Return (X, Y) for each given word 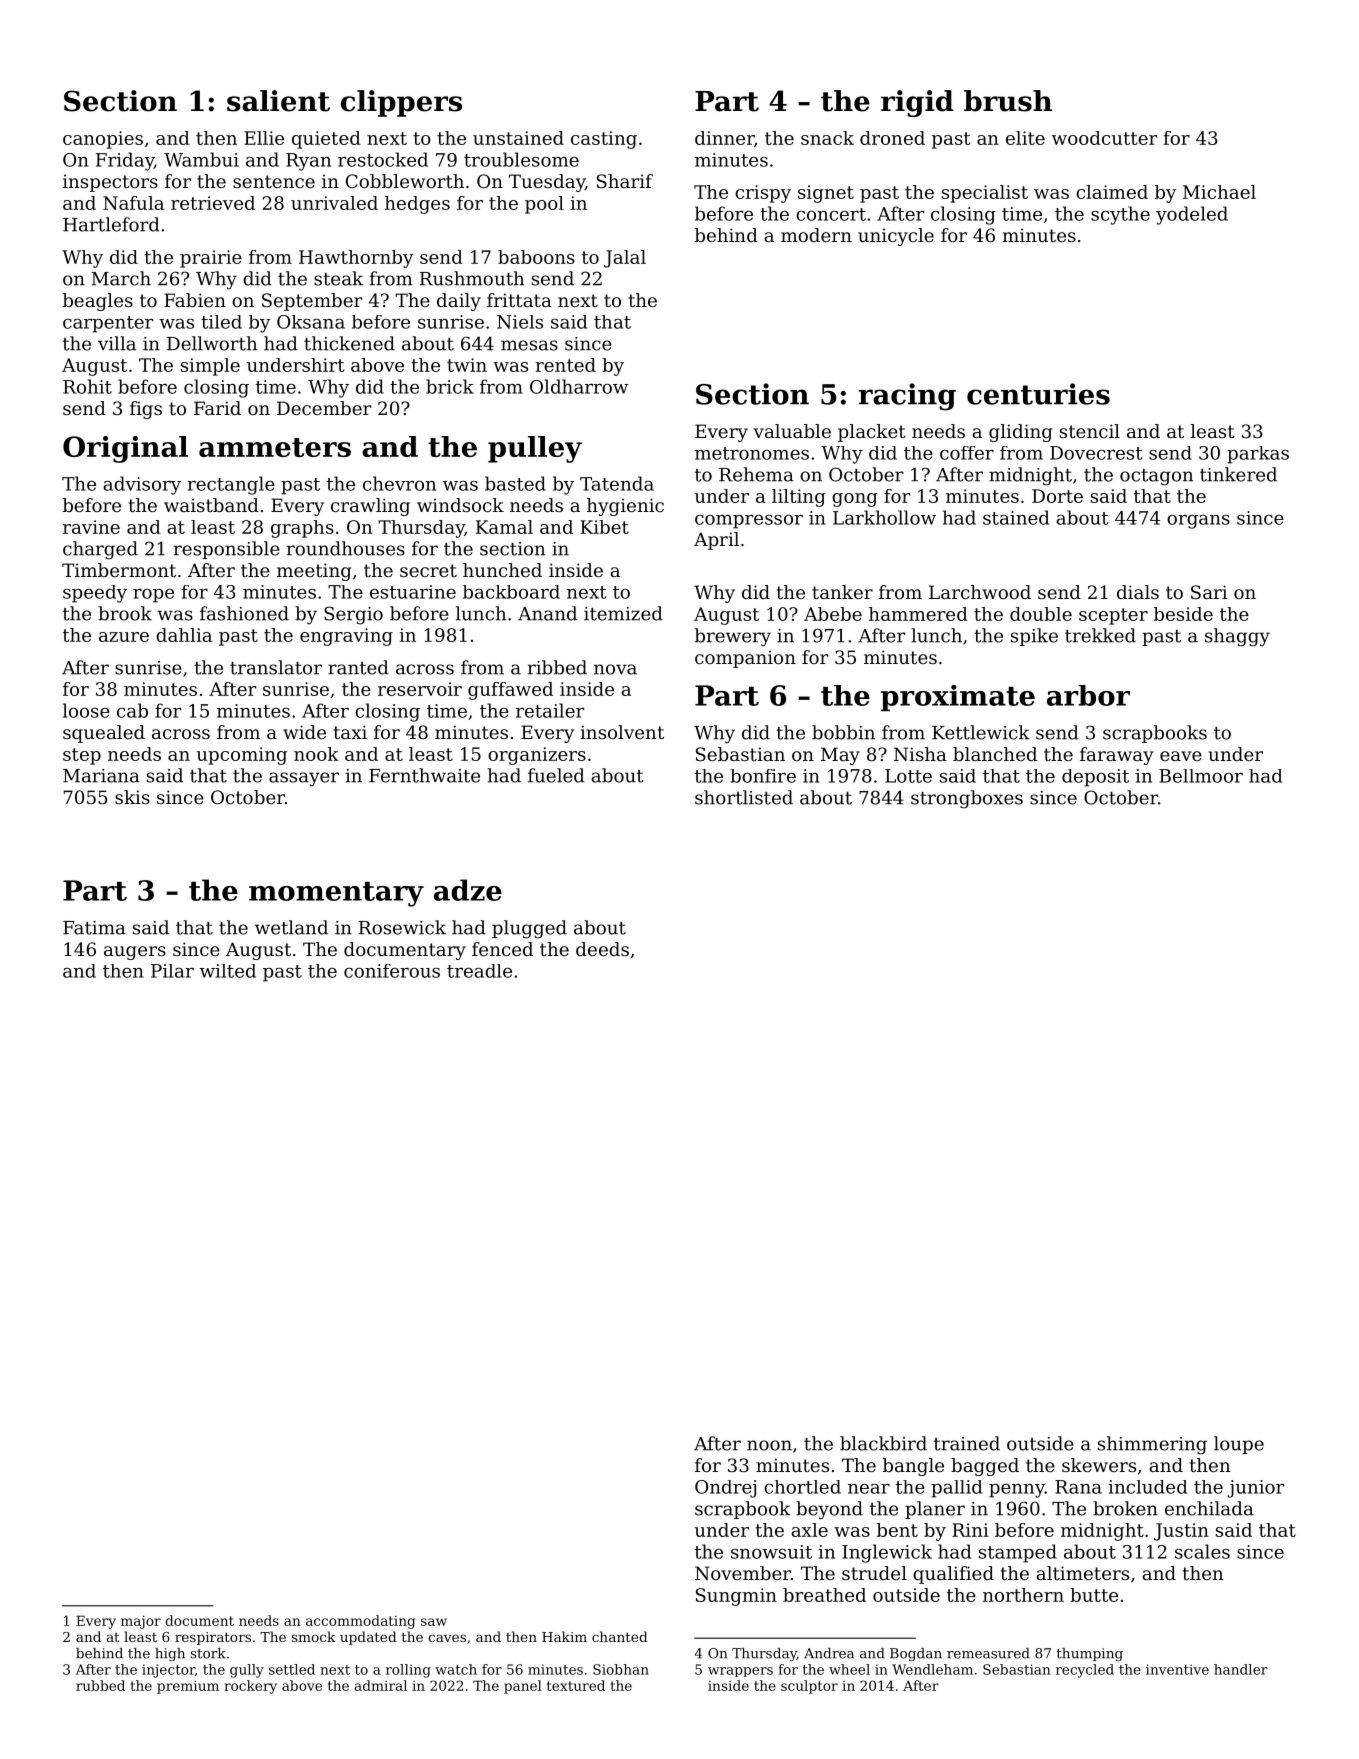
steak (338, 278)
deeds (602, 949)
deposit (1095, 778)
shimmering (1152, 1445)
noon (769, 1445)
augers (135, 953)
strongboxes (967, 799)
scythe (1120, 215)
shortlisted (744, 797)
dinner (724, 138)
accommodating (360, 1622)
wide (304, 732)
